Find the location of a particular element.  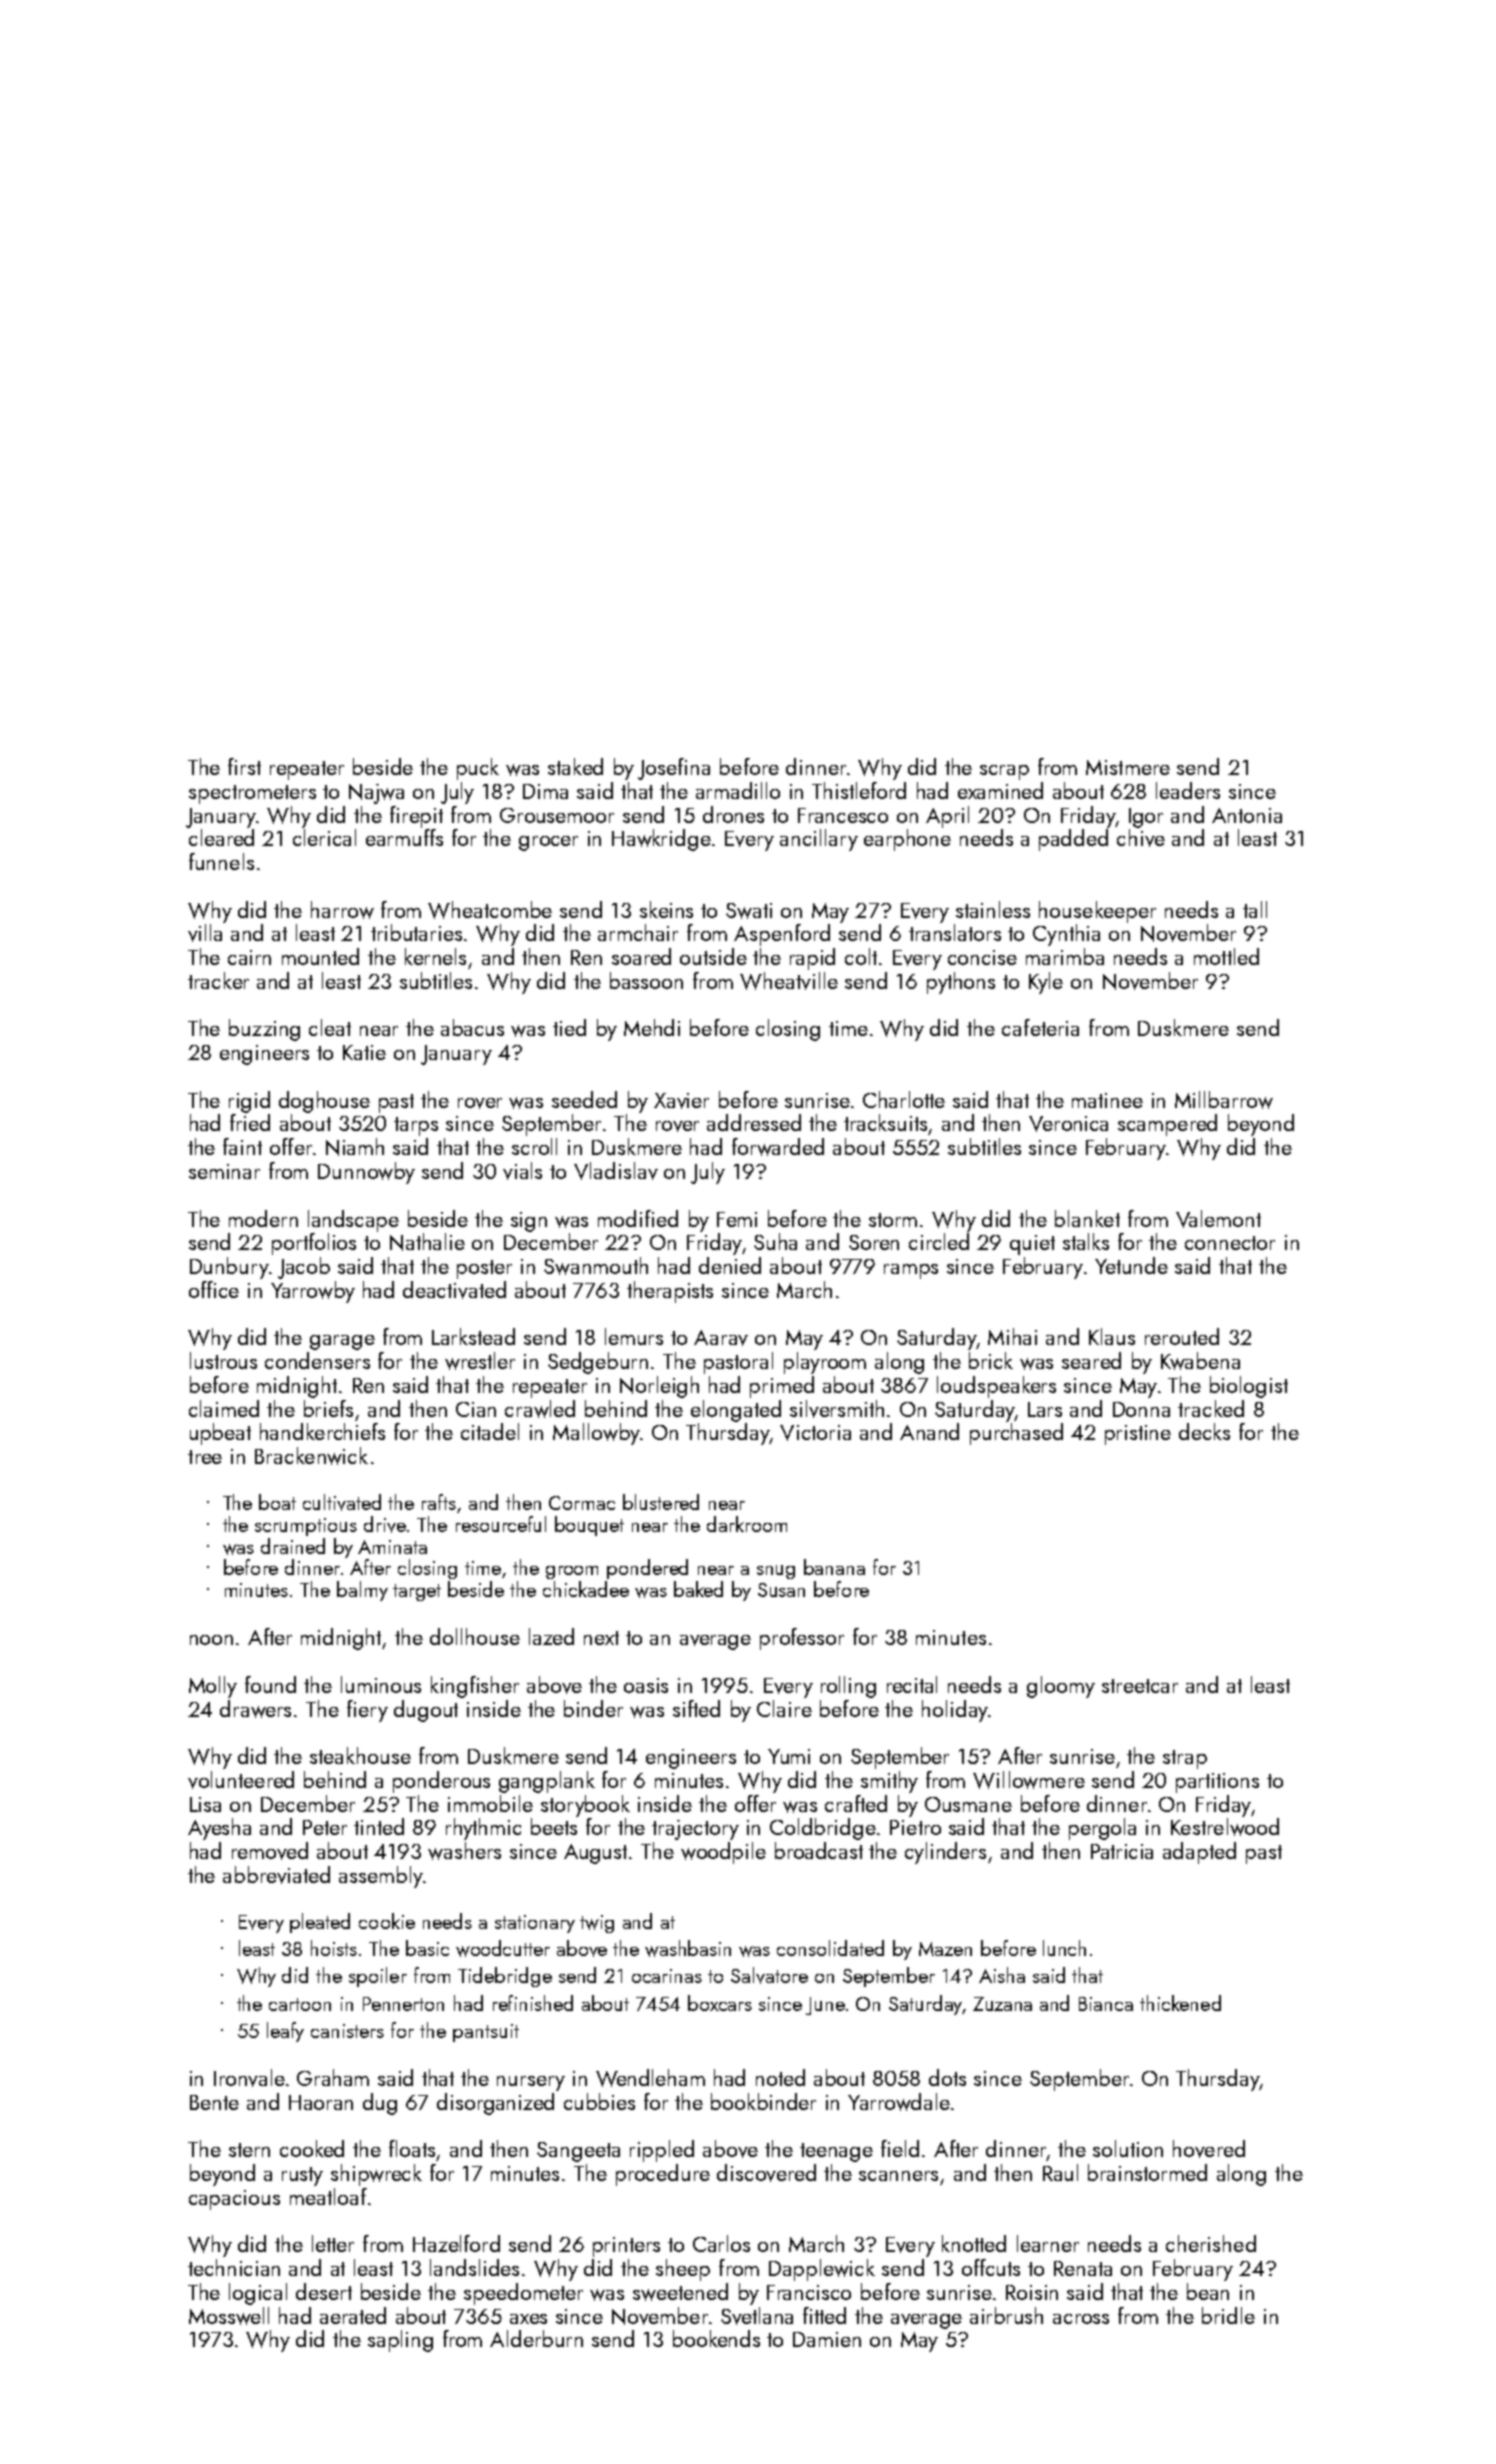

Josefina is located at coordinates (674, 769).
